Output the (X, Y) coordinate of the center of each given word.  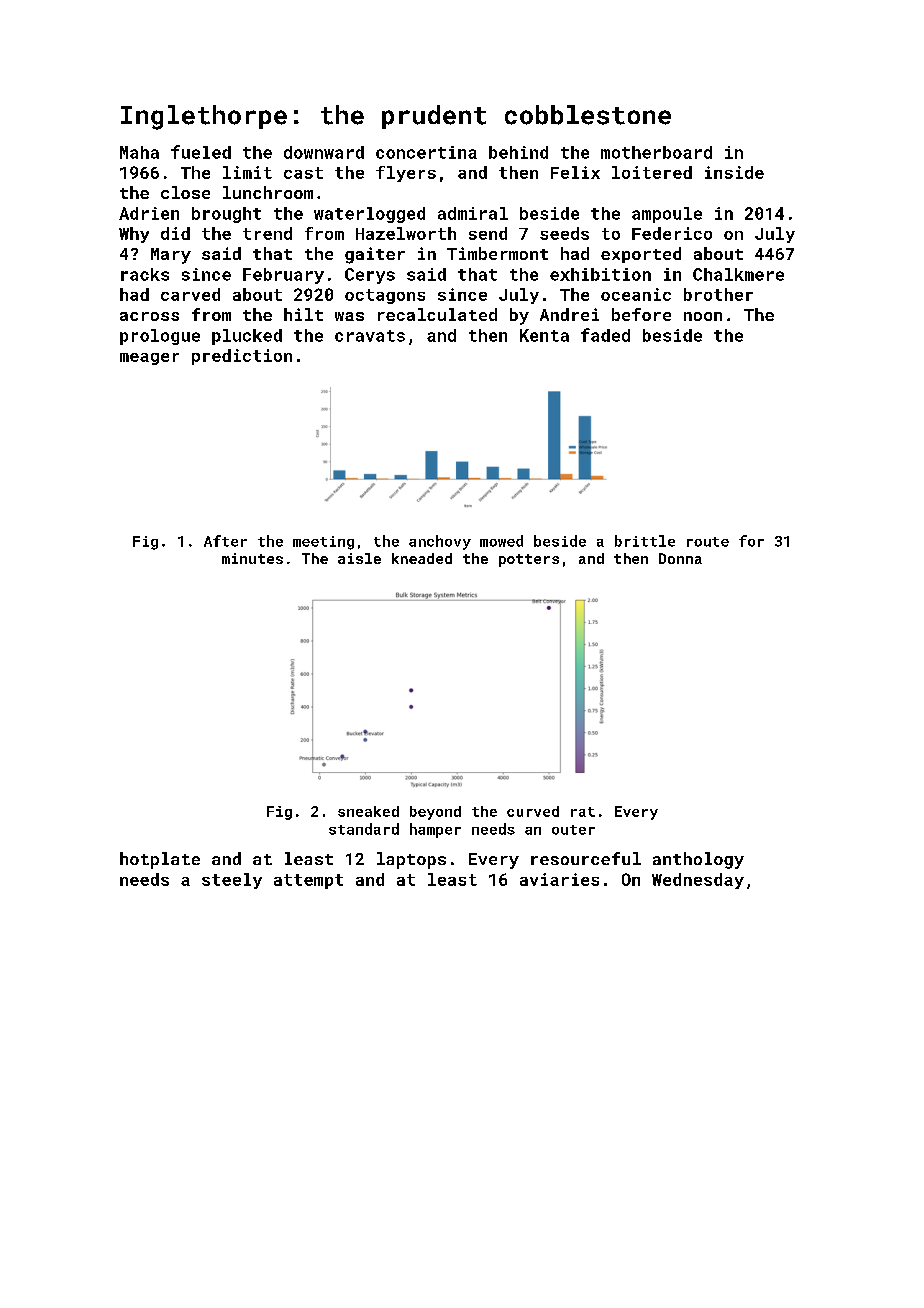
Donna (680, 558)
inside (734, 172)
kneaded (422, 558)
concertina (426, 152)
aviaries (559, 879)
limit (247, 172)
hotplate (160, 860)
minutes (252, 558)
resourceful (586, 858)
